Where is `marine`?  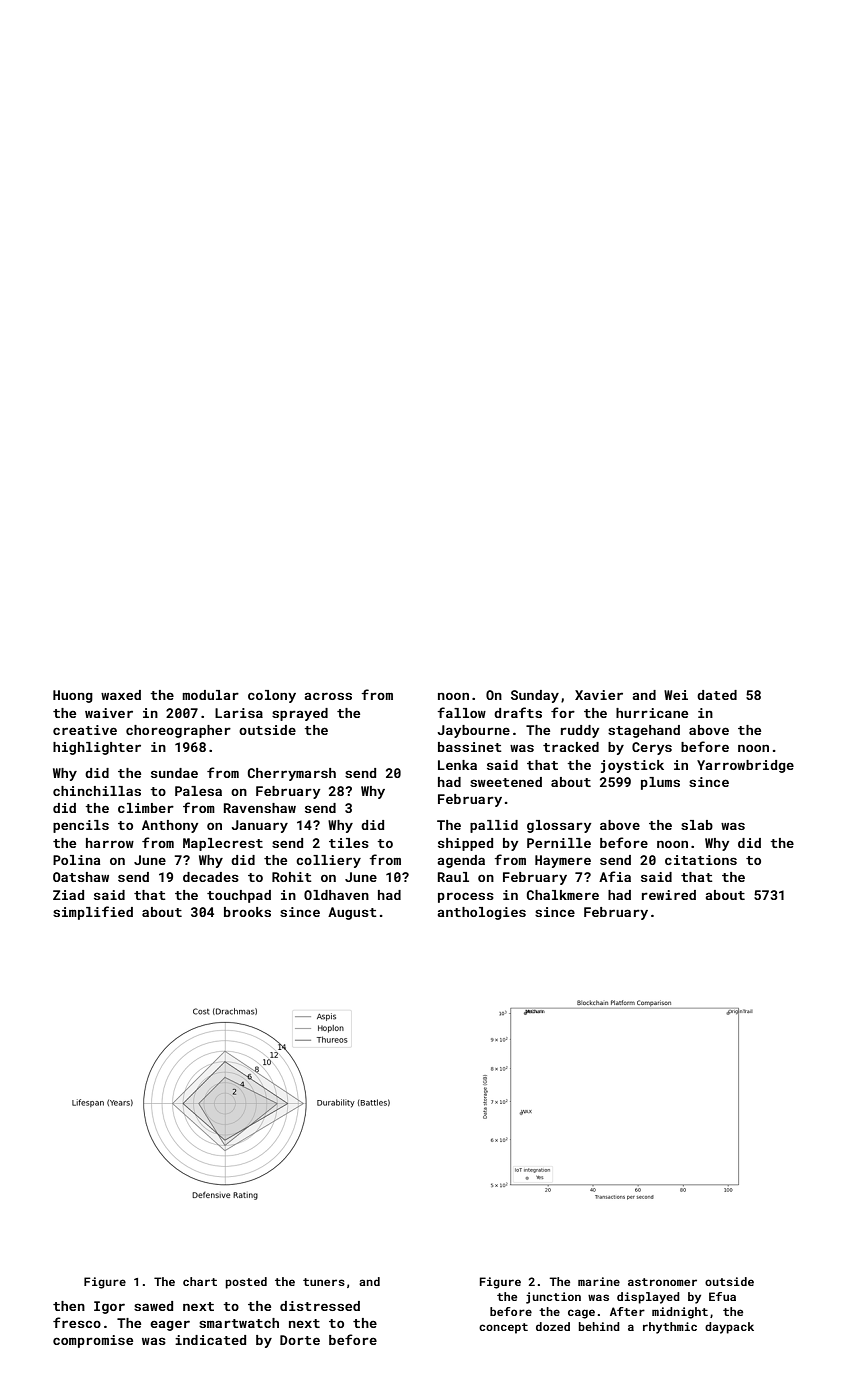
marine is located at coordinates (599, 1281).
